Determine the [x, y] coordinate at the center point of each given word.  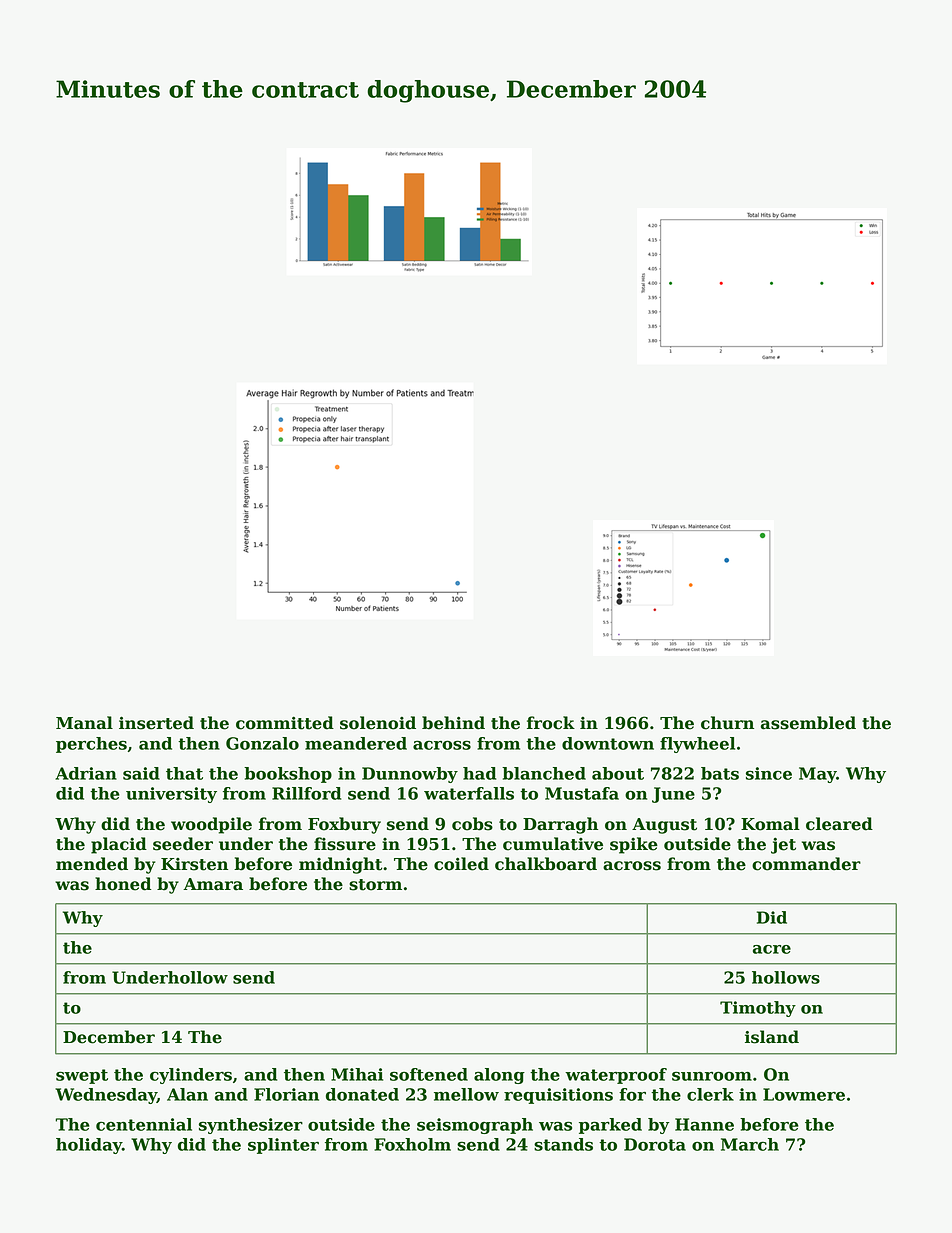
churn [727, 723]
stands [563, 1144]
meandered [356, 743]
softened [429, 1074]
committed [285, 723]
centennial [144, 1124]
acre [772, 949]
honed [123, 884]
